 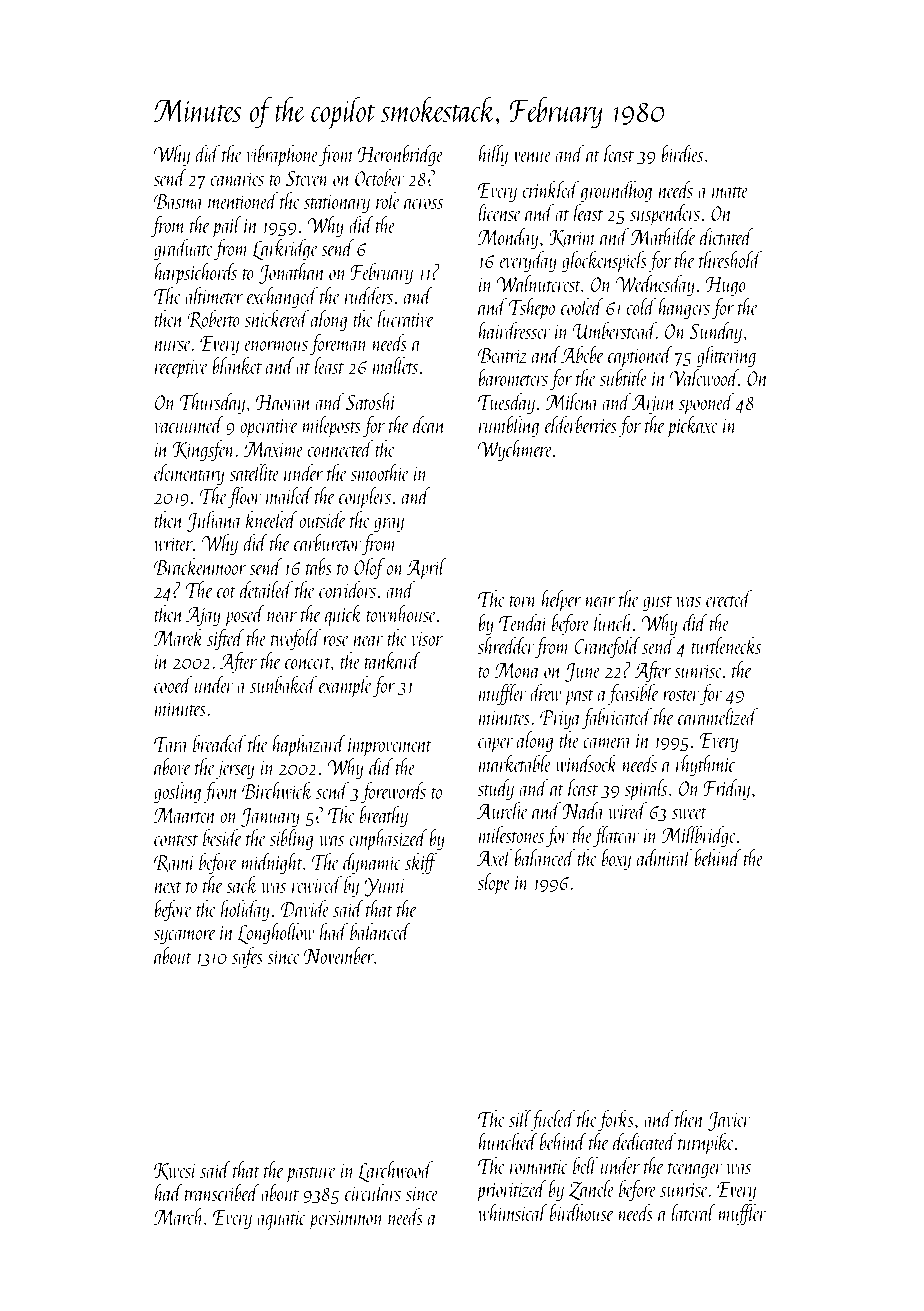 What do you see at coordinates (729, 598) in the screenshot?
I see `erected` at bounding box center [729, 598].
